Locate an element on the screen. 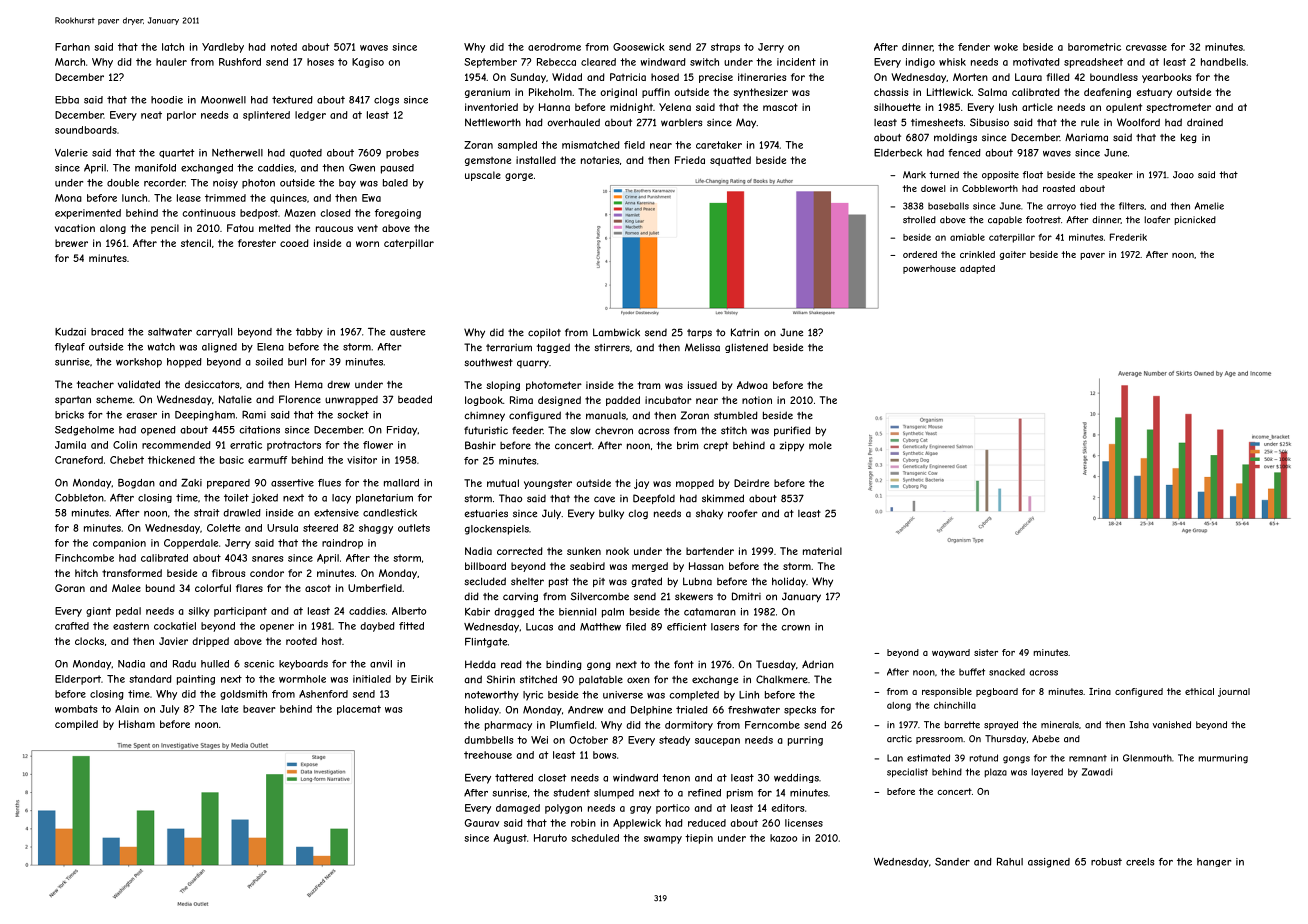 Image resolution: width=1308 pixels, height=924 pixels. Deirdre is located at coordinates (751, 483).
